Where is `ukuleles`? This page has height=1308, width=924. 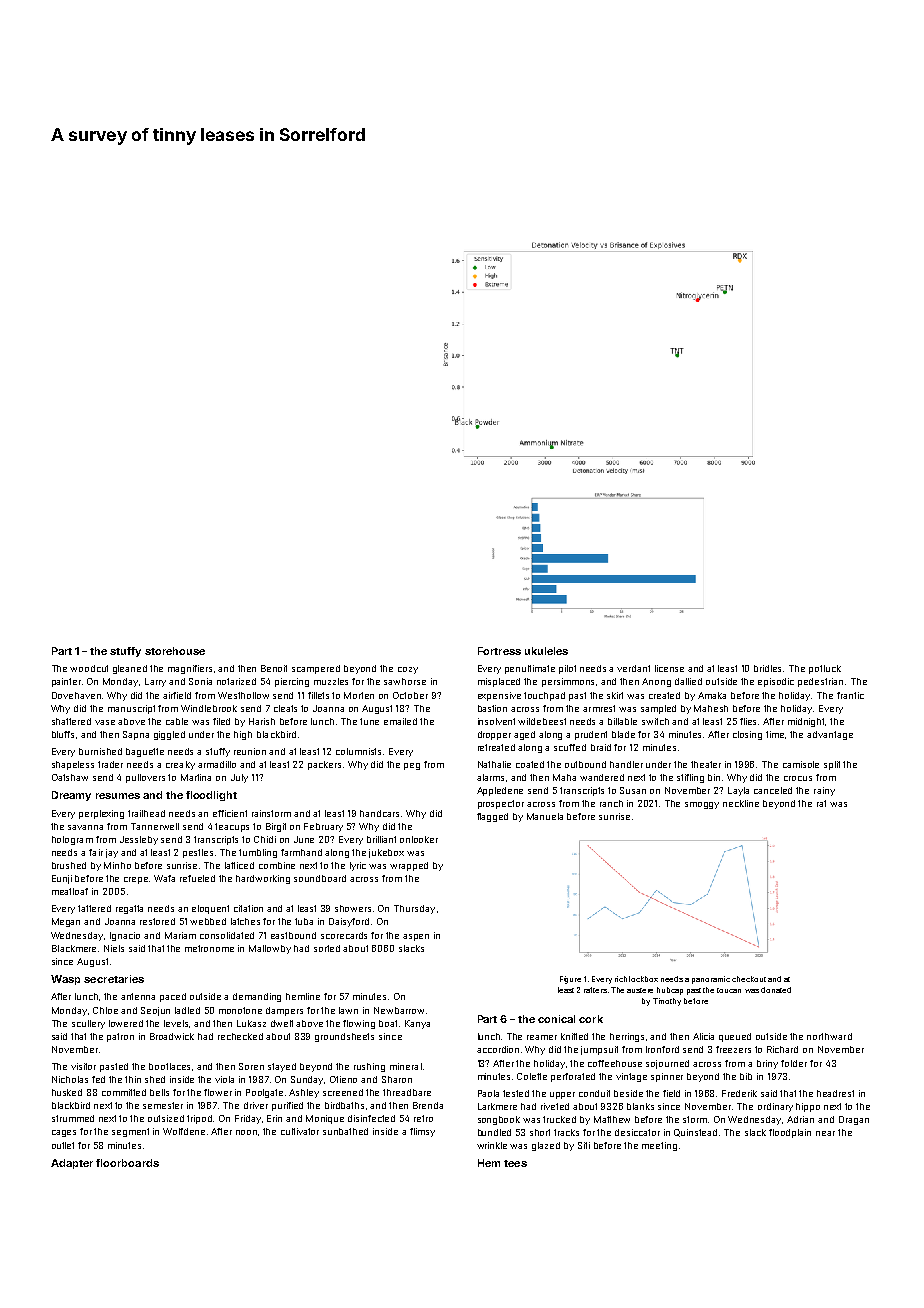
ukuleles is located at coordinates (546, 651).
